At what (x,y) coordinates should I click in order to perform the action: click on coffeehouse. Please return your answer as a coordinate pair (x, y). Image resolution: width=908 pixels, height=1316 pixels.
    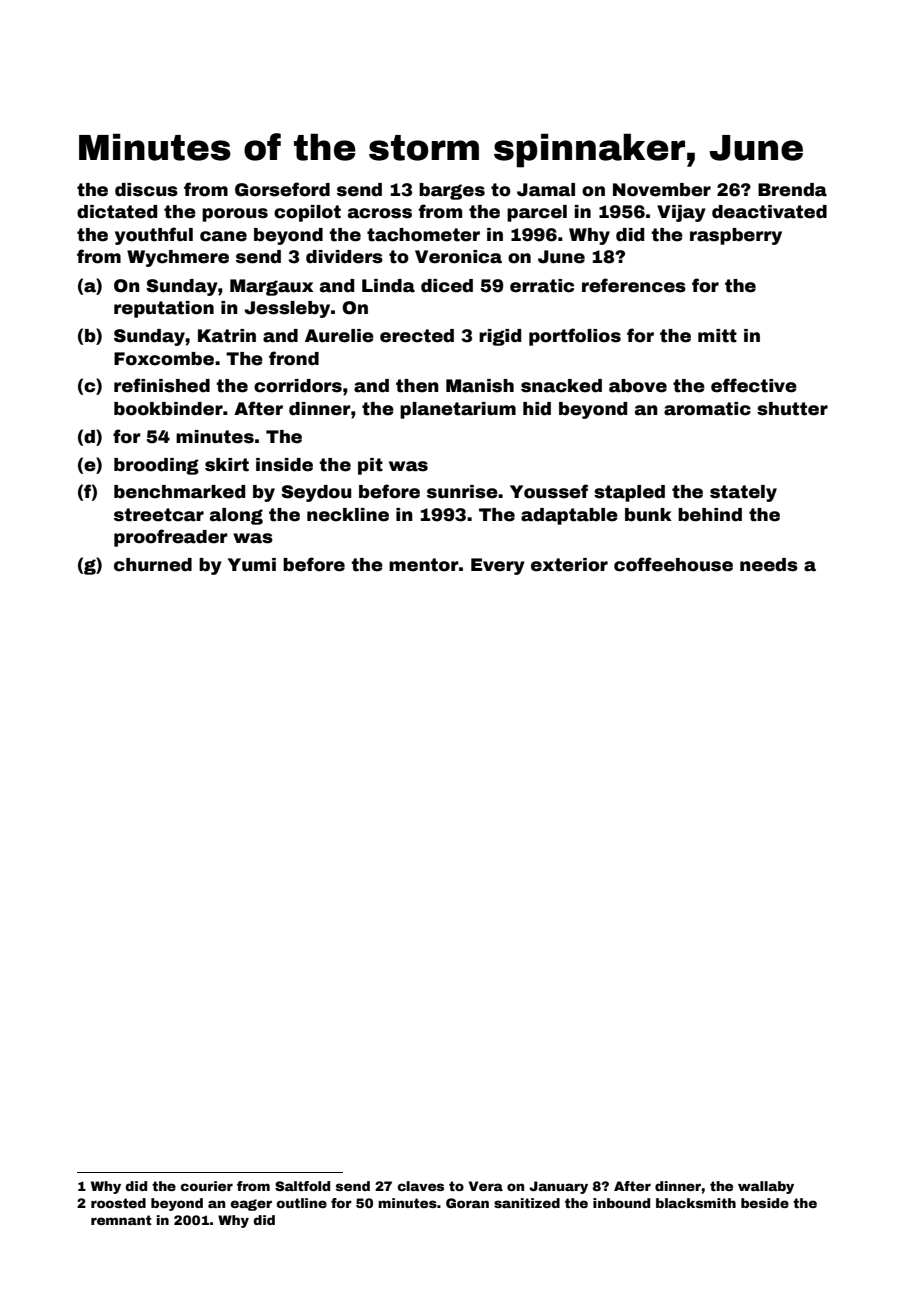
    Looking at the image, I should click on (673, 564).
